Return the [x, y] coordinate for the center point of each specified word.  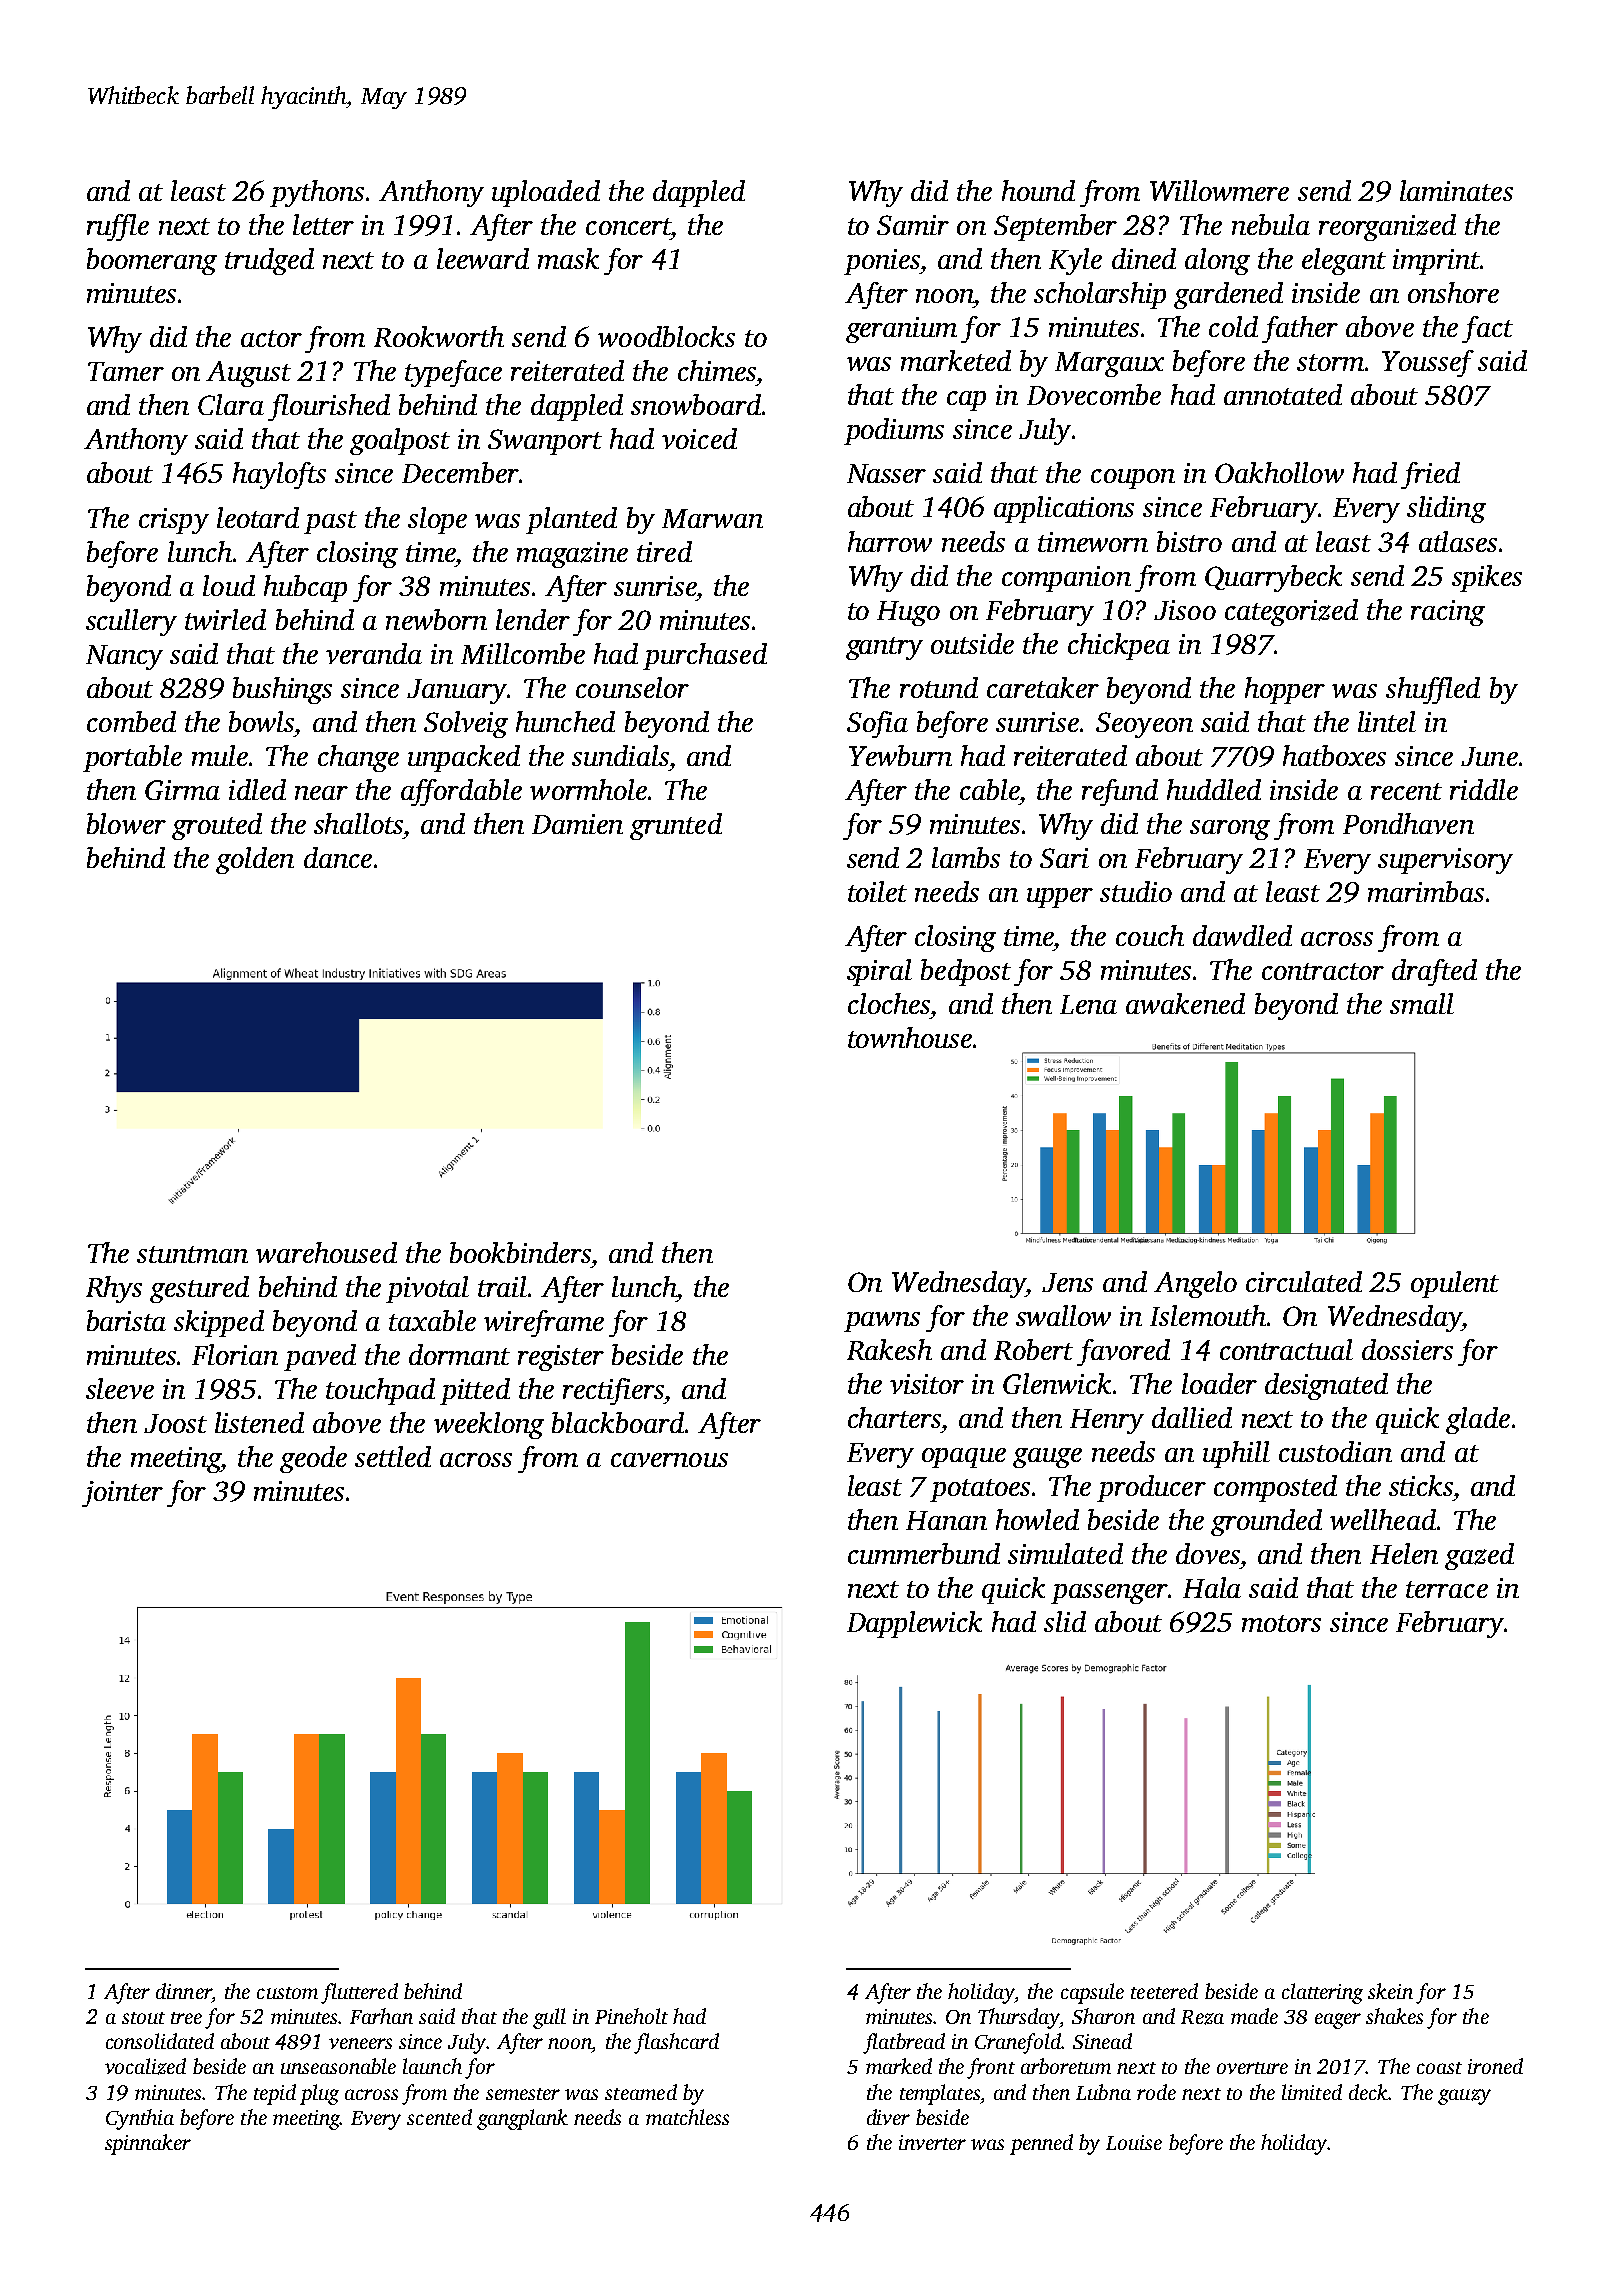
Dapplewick [914, 1624]
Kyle [1075, 261]
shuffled [1433, 690]
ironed [1495, 2066]
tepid [275, 2094]
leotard [258, 517]
